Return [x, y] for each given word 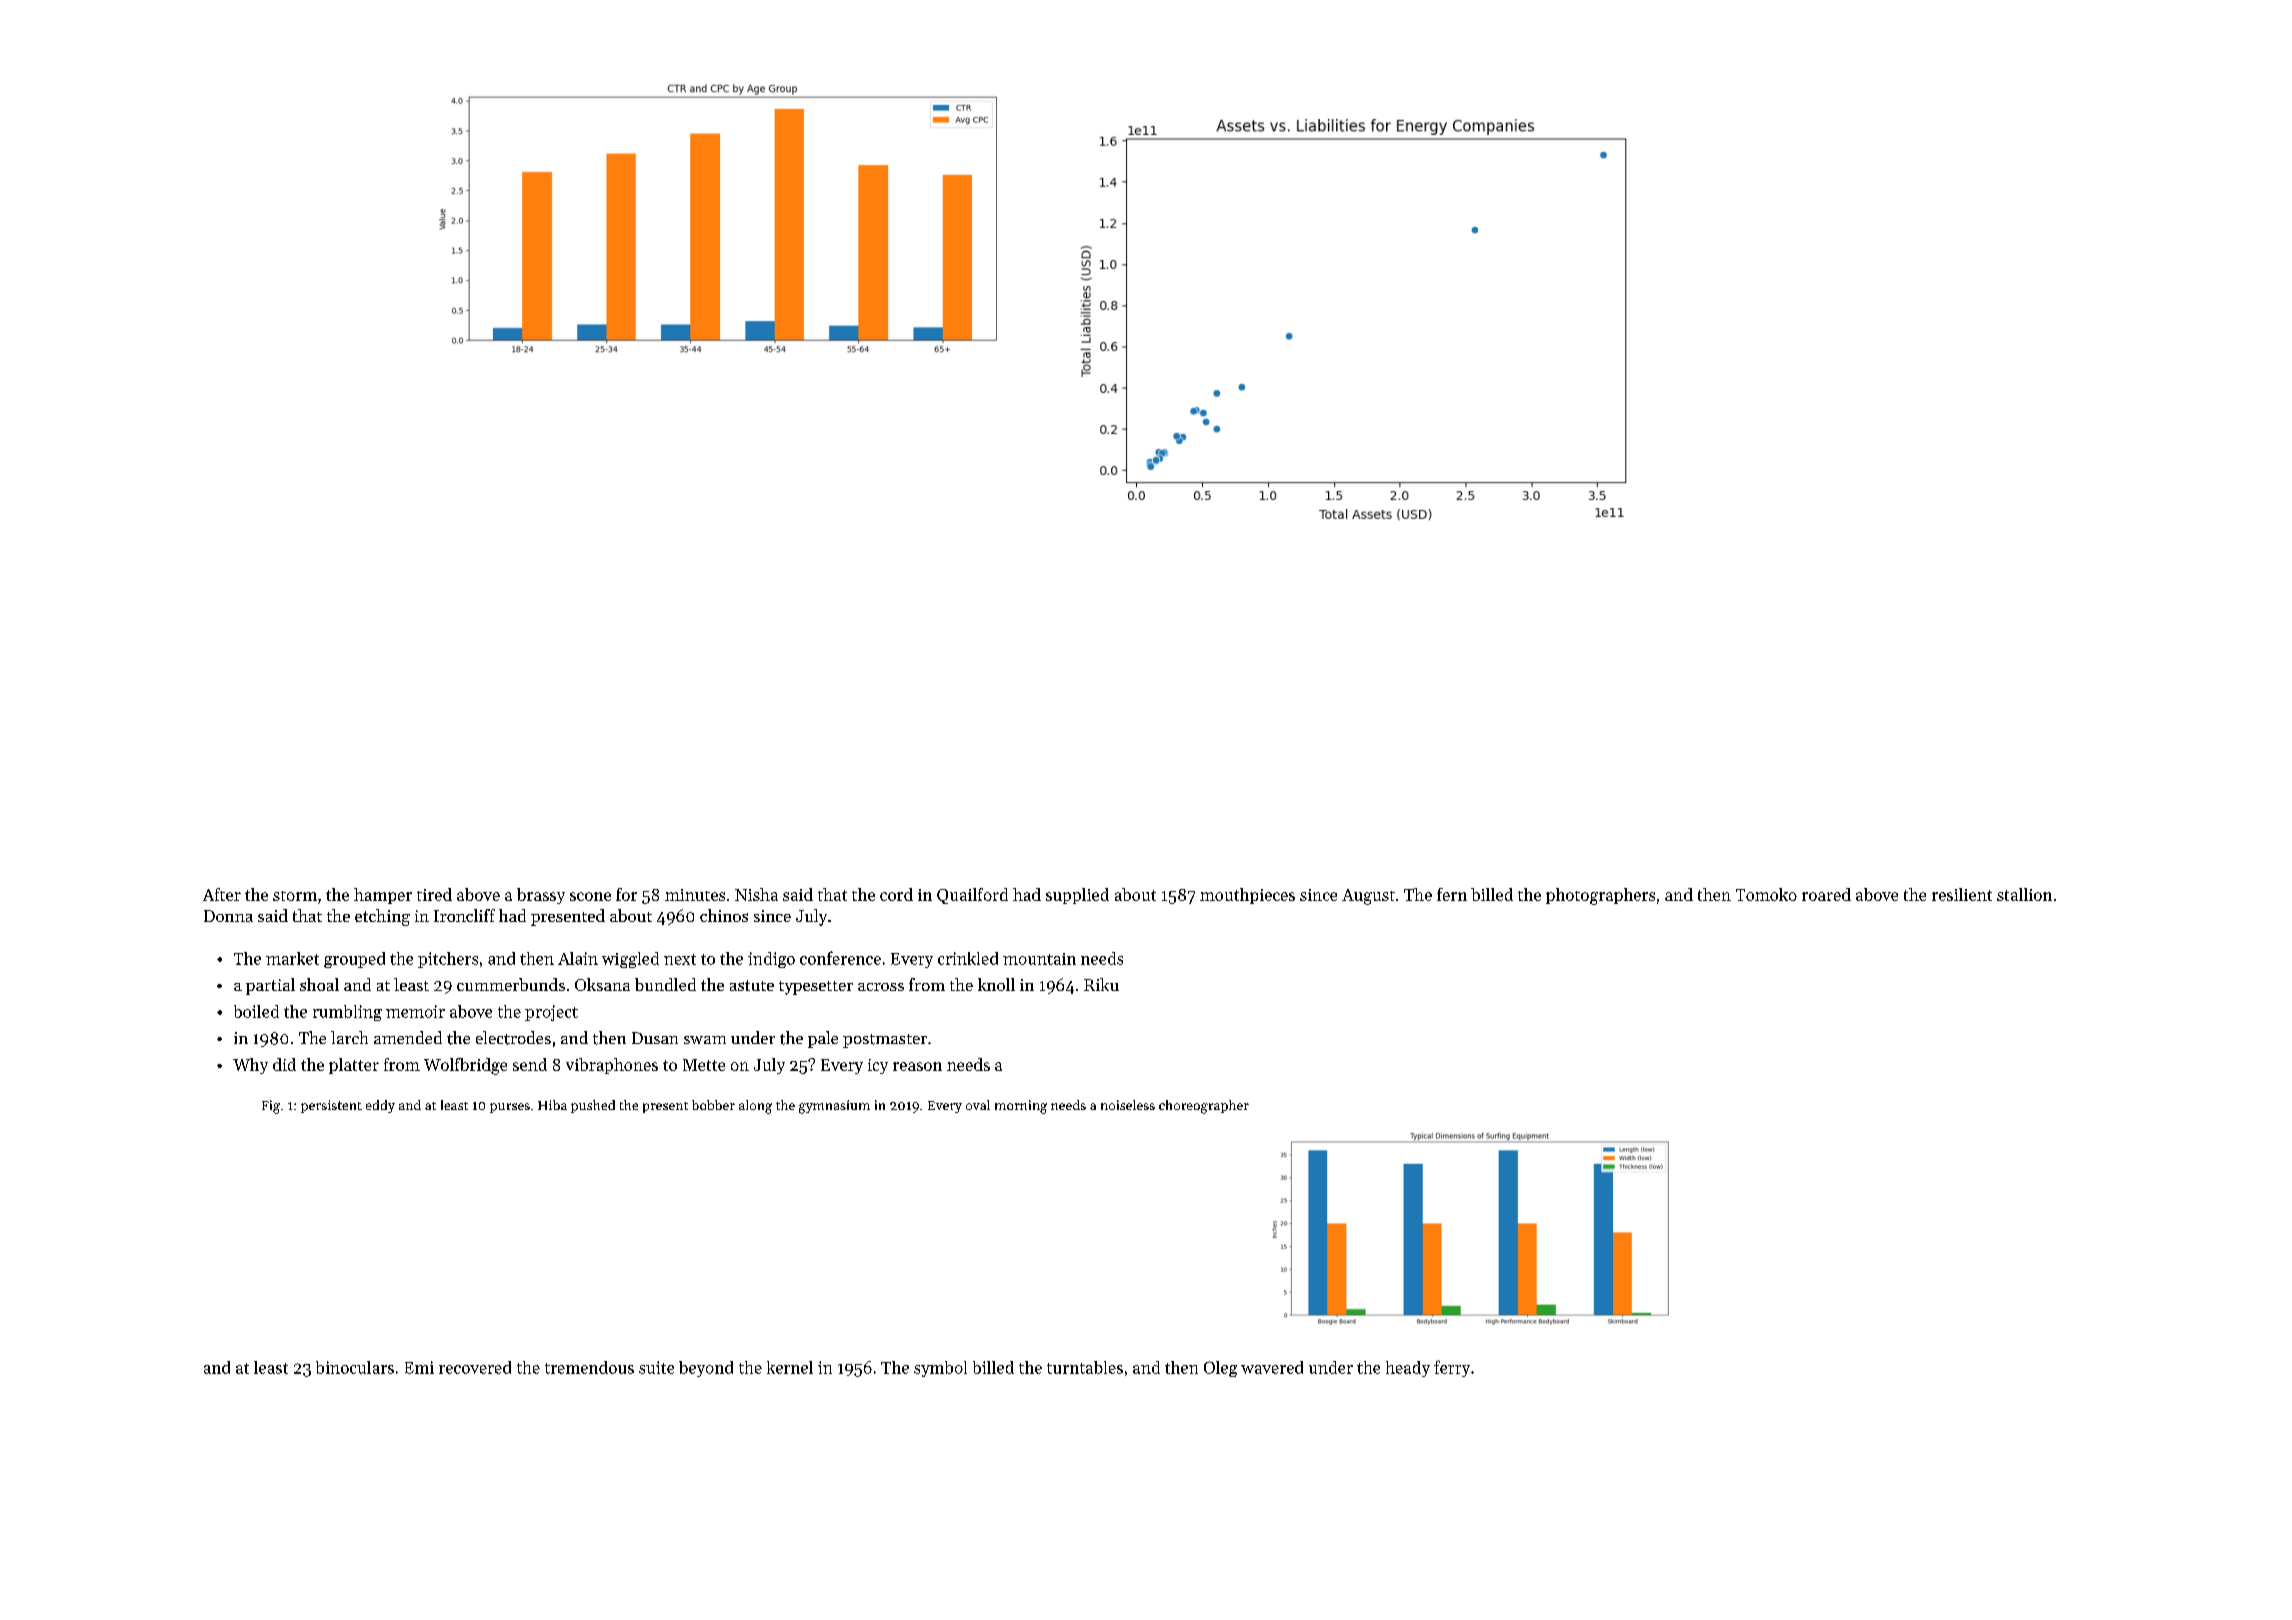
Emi [419, 1367]
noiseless [1128, 1105]
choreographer [1204, 1107]
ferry [1452, 1368]
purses [510, 1108]
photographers [1600, 896]
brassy [541, 896]
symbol [940, 1369]
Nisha [756, 894]
